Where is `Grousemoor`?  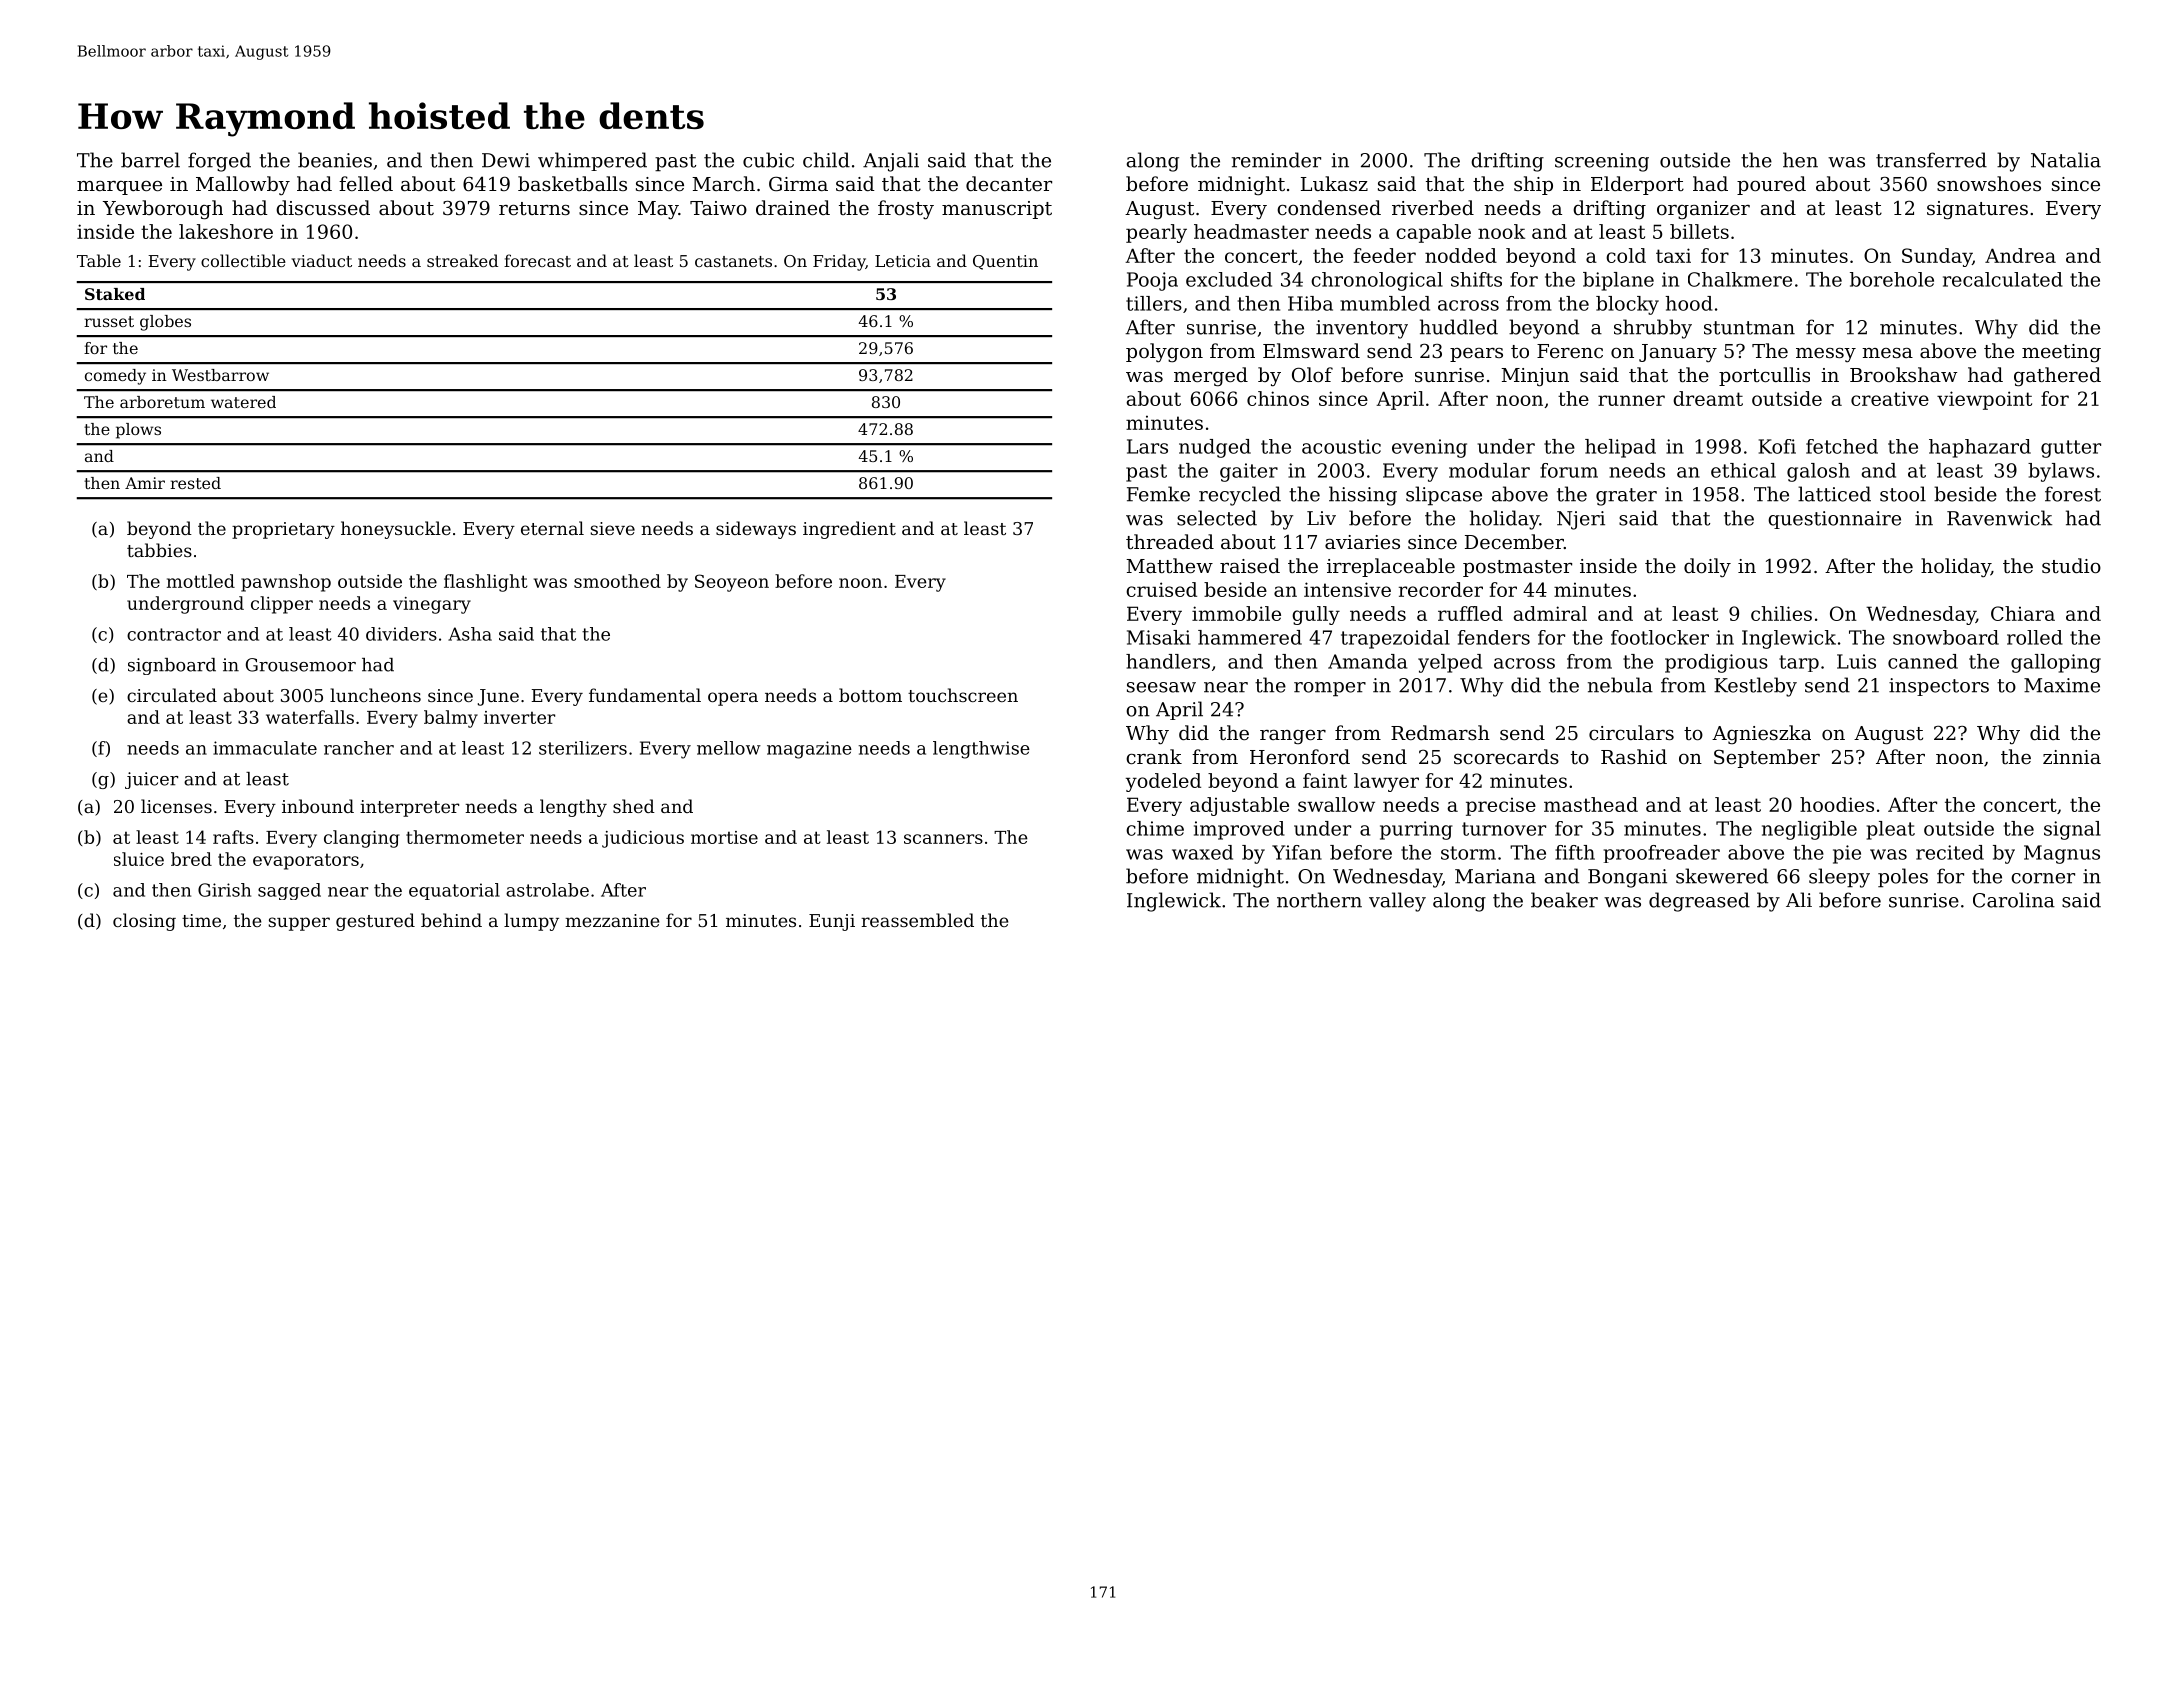 Grousemoor is located at coordinates (301, 665).
